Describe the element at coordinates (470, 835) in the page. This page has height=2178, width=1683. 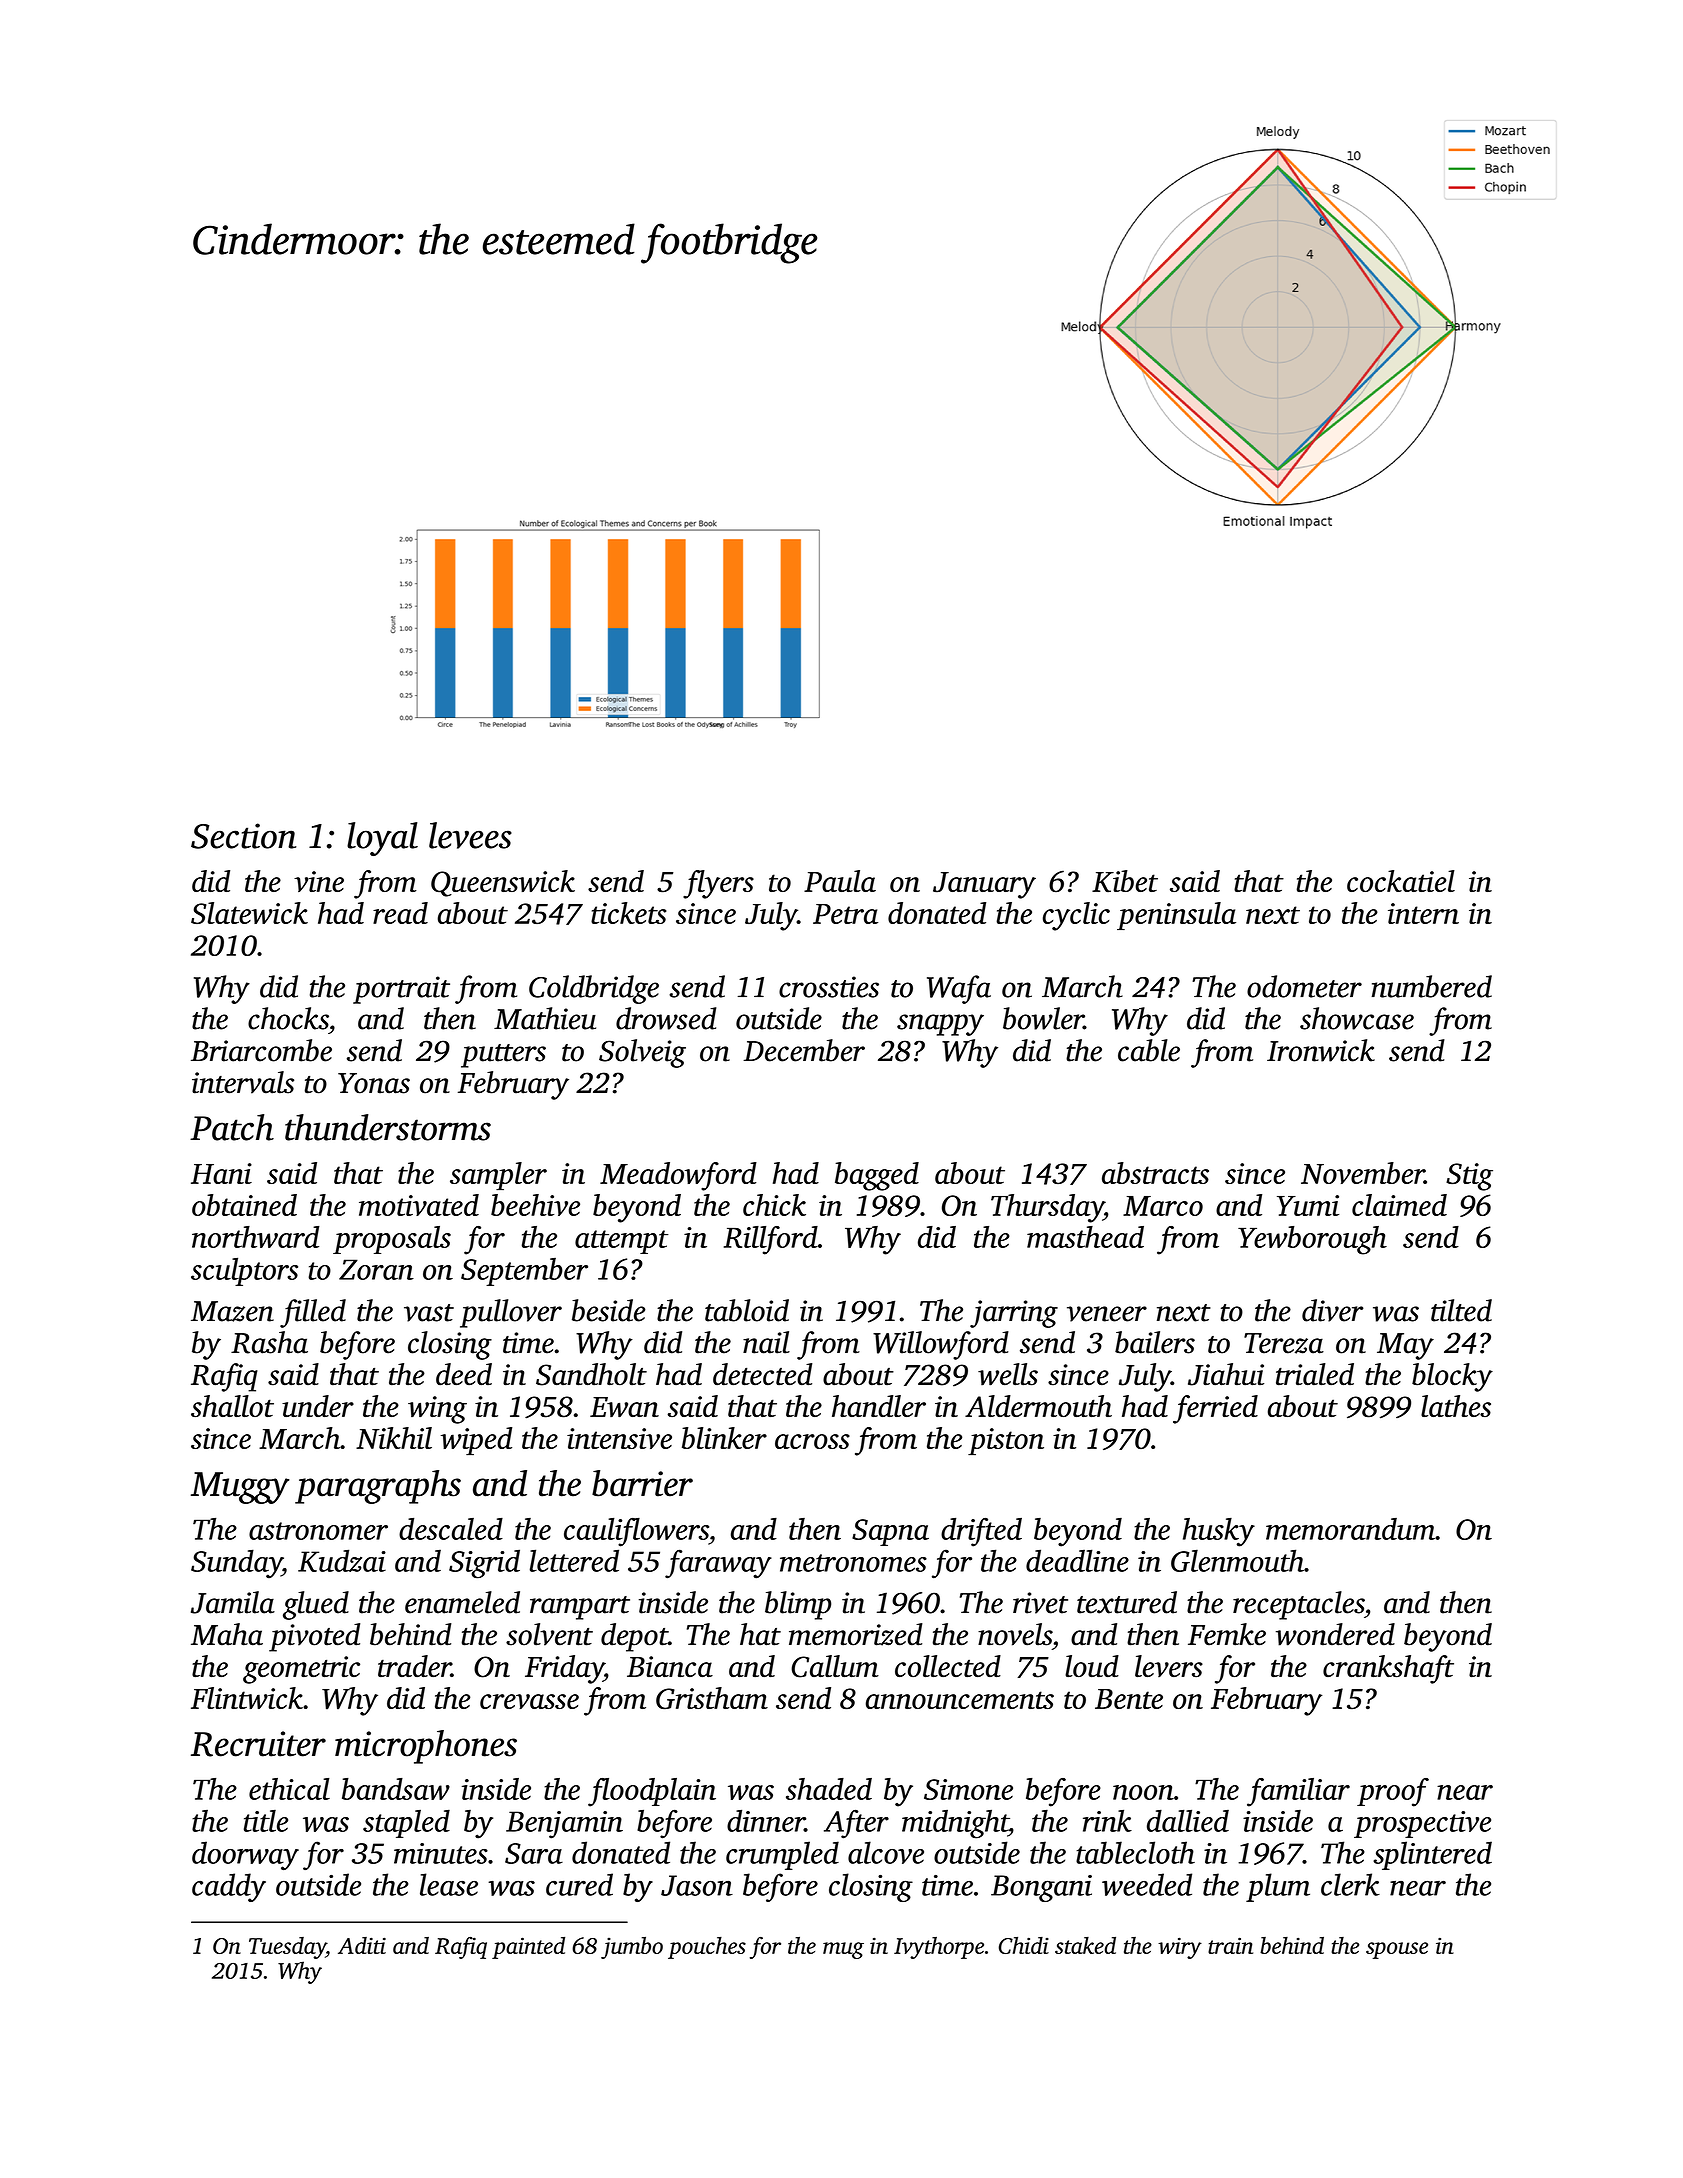
I see `levees` at that location.
